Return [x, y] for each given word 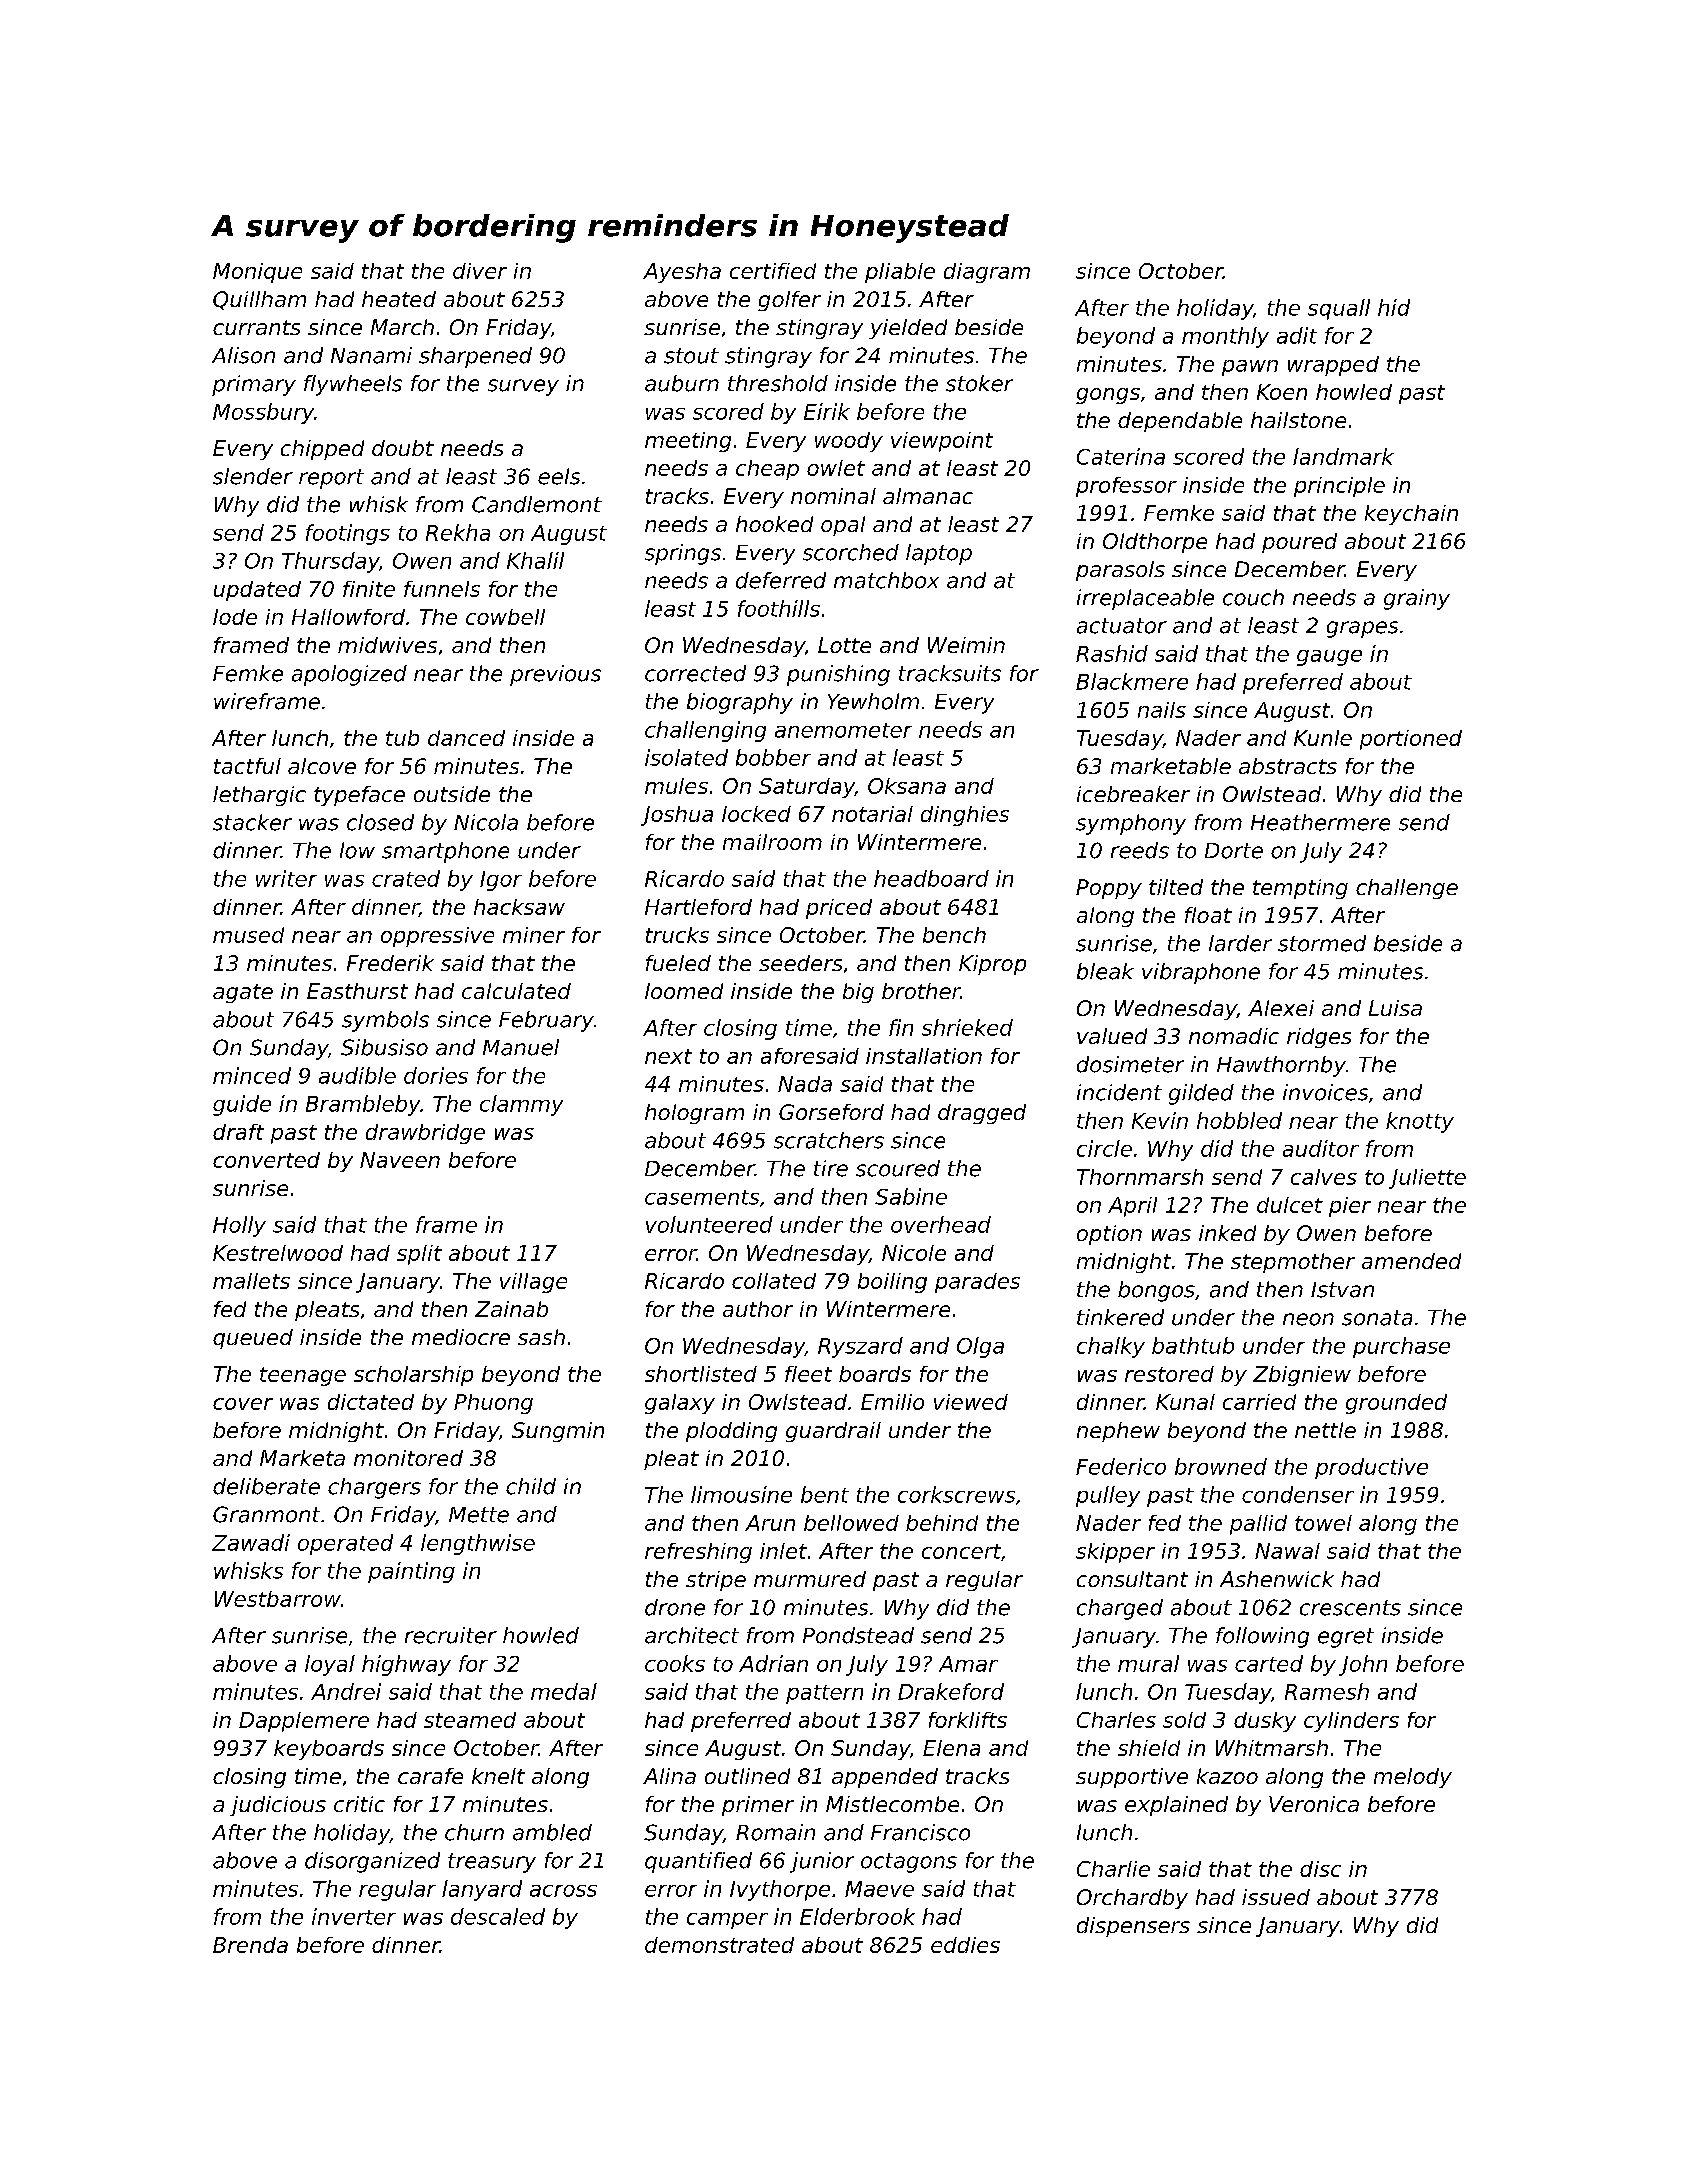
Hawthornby [1281, 1066]
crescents [1350, 1608]
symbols [385, 1021]
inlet [783, 1551]
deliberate [266, 1486]
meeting [688, 442]
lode [235, 617]
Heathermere [1320, 822]
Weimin [966, 645]
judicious [278, 1806]
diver [480, 271]
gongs [1108, 396]
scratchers [829, 1140]
